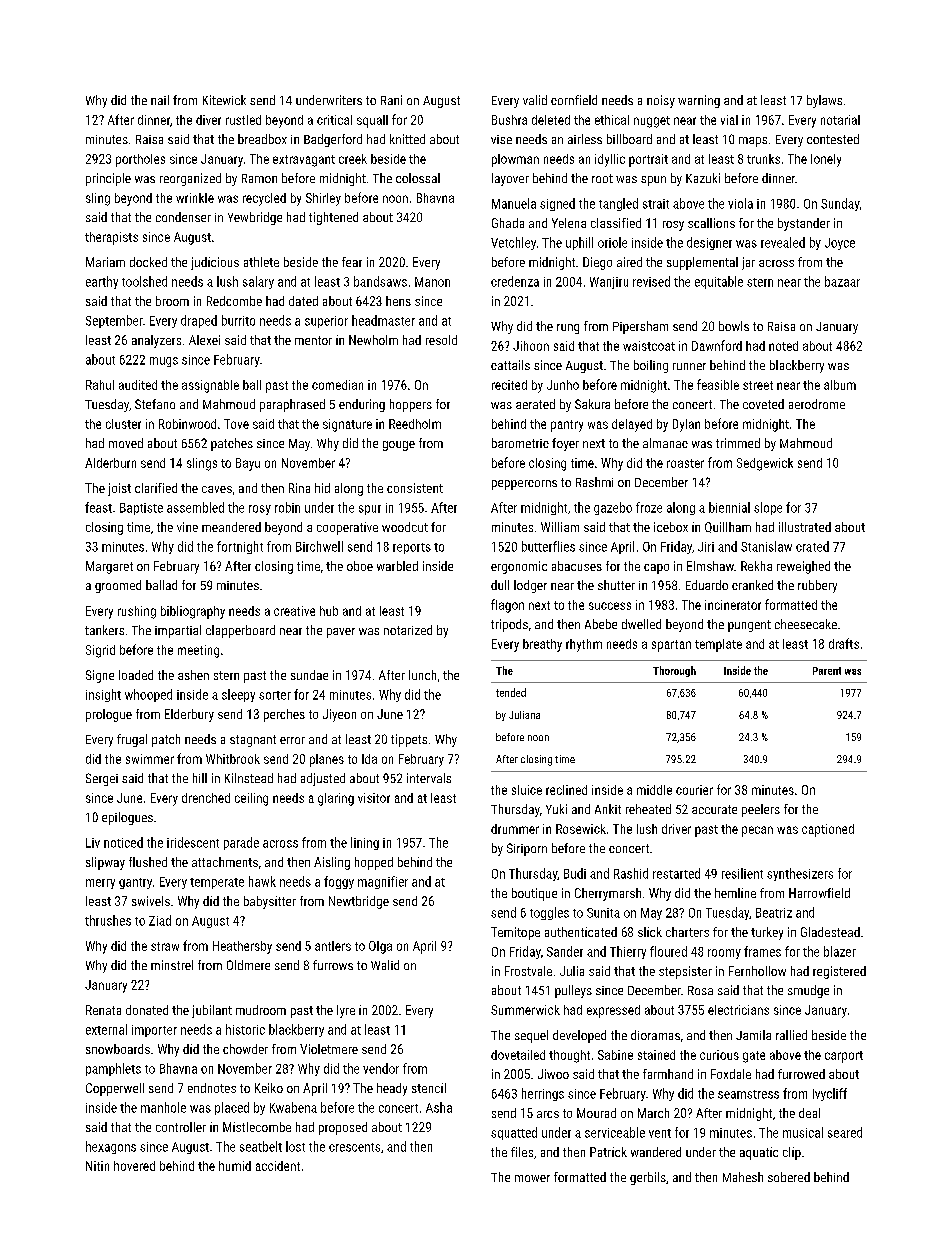  Describe the element at coordinates (817, 404) in the screenshot. I see `aerodrome` at that location.
